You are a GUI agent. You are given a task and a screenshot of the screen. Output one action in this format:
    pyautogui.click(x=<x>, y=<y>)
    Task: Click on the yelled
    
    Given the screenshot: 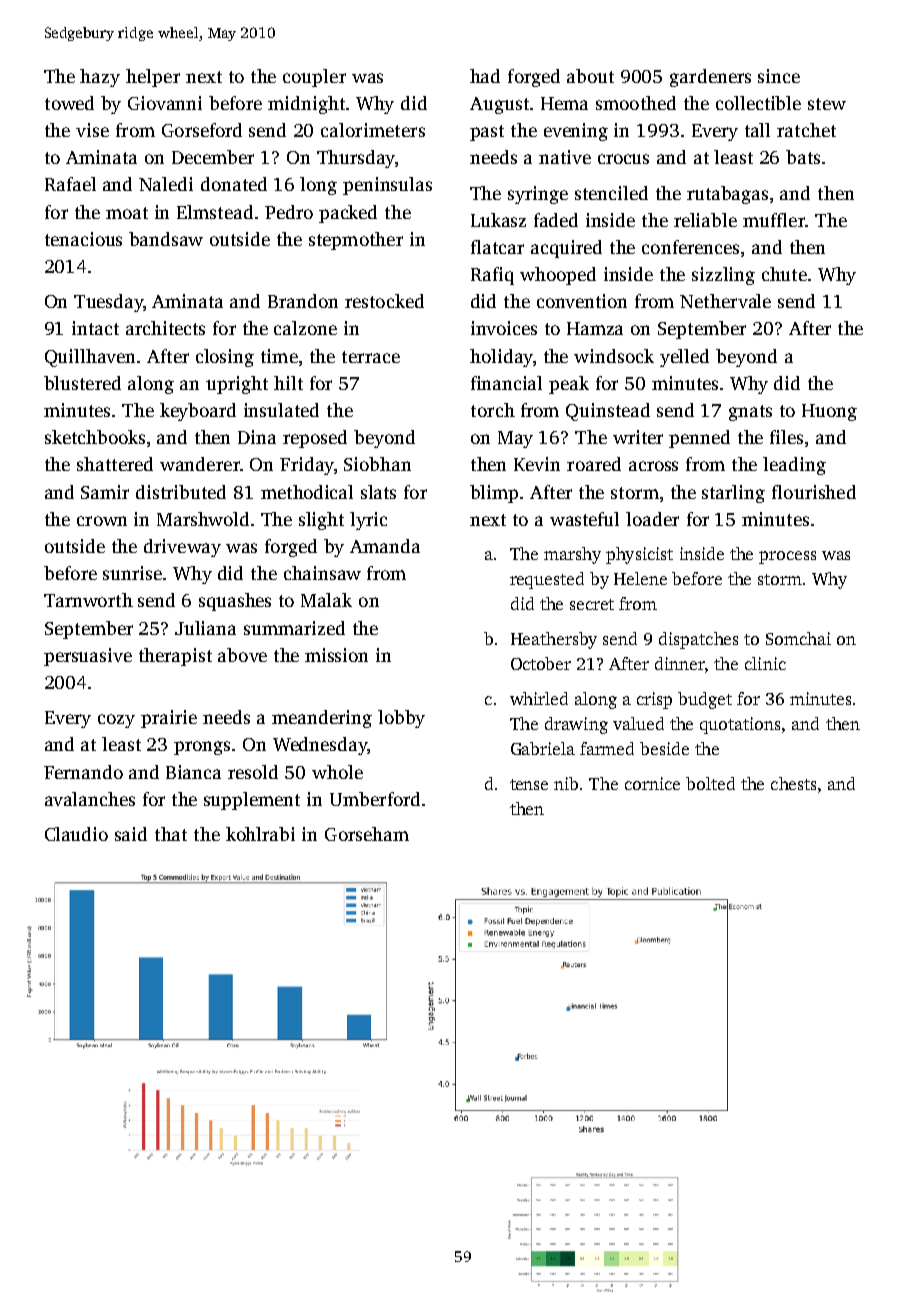 What is the action you would take?
    pyautogui.click(x=684, y=358)
